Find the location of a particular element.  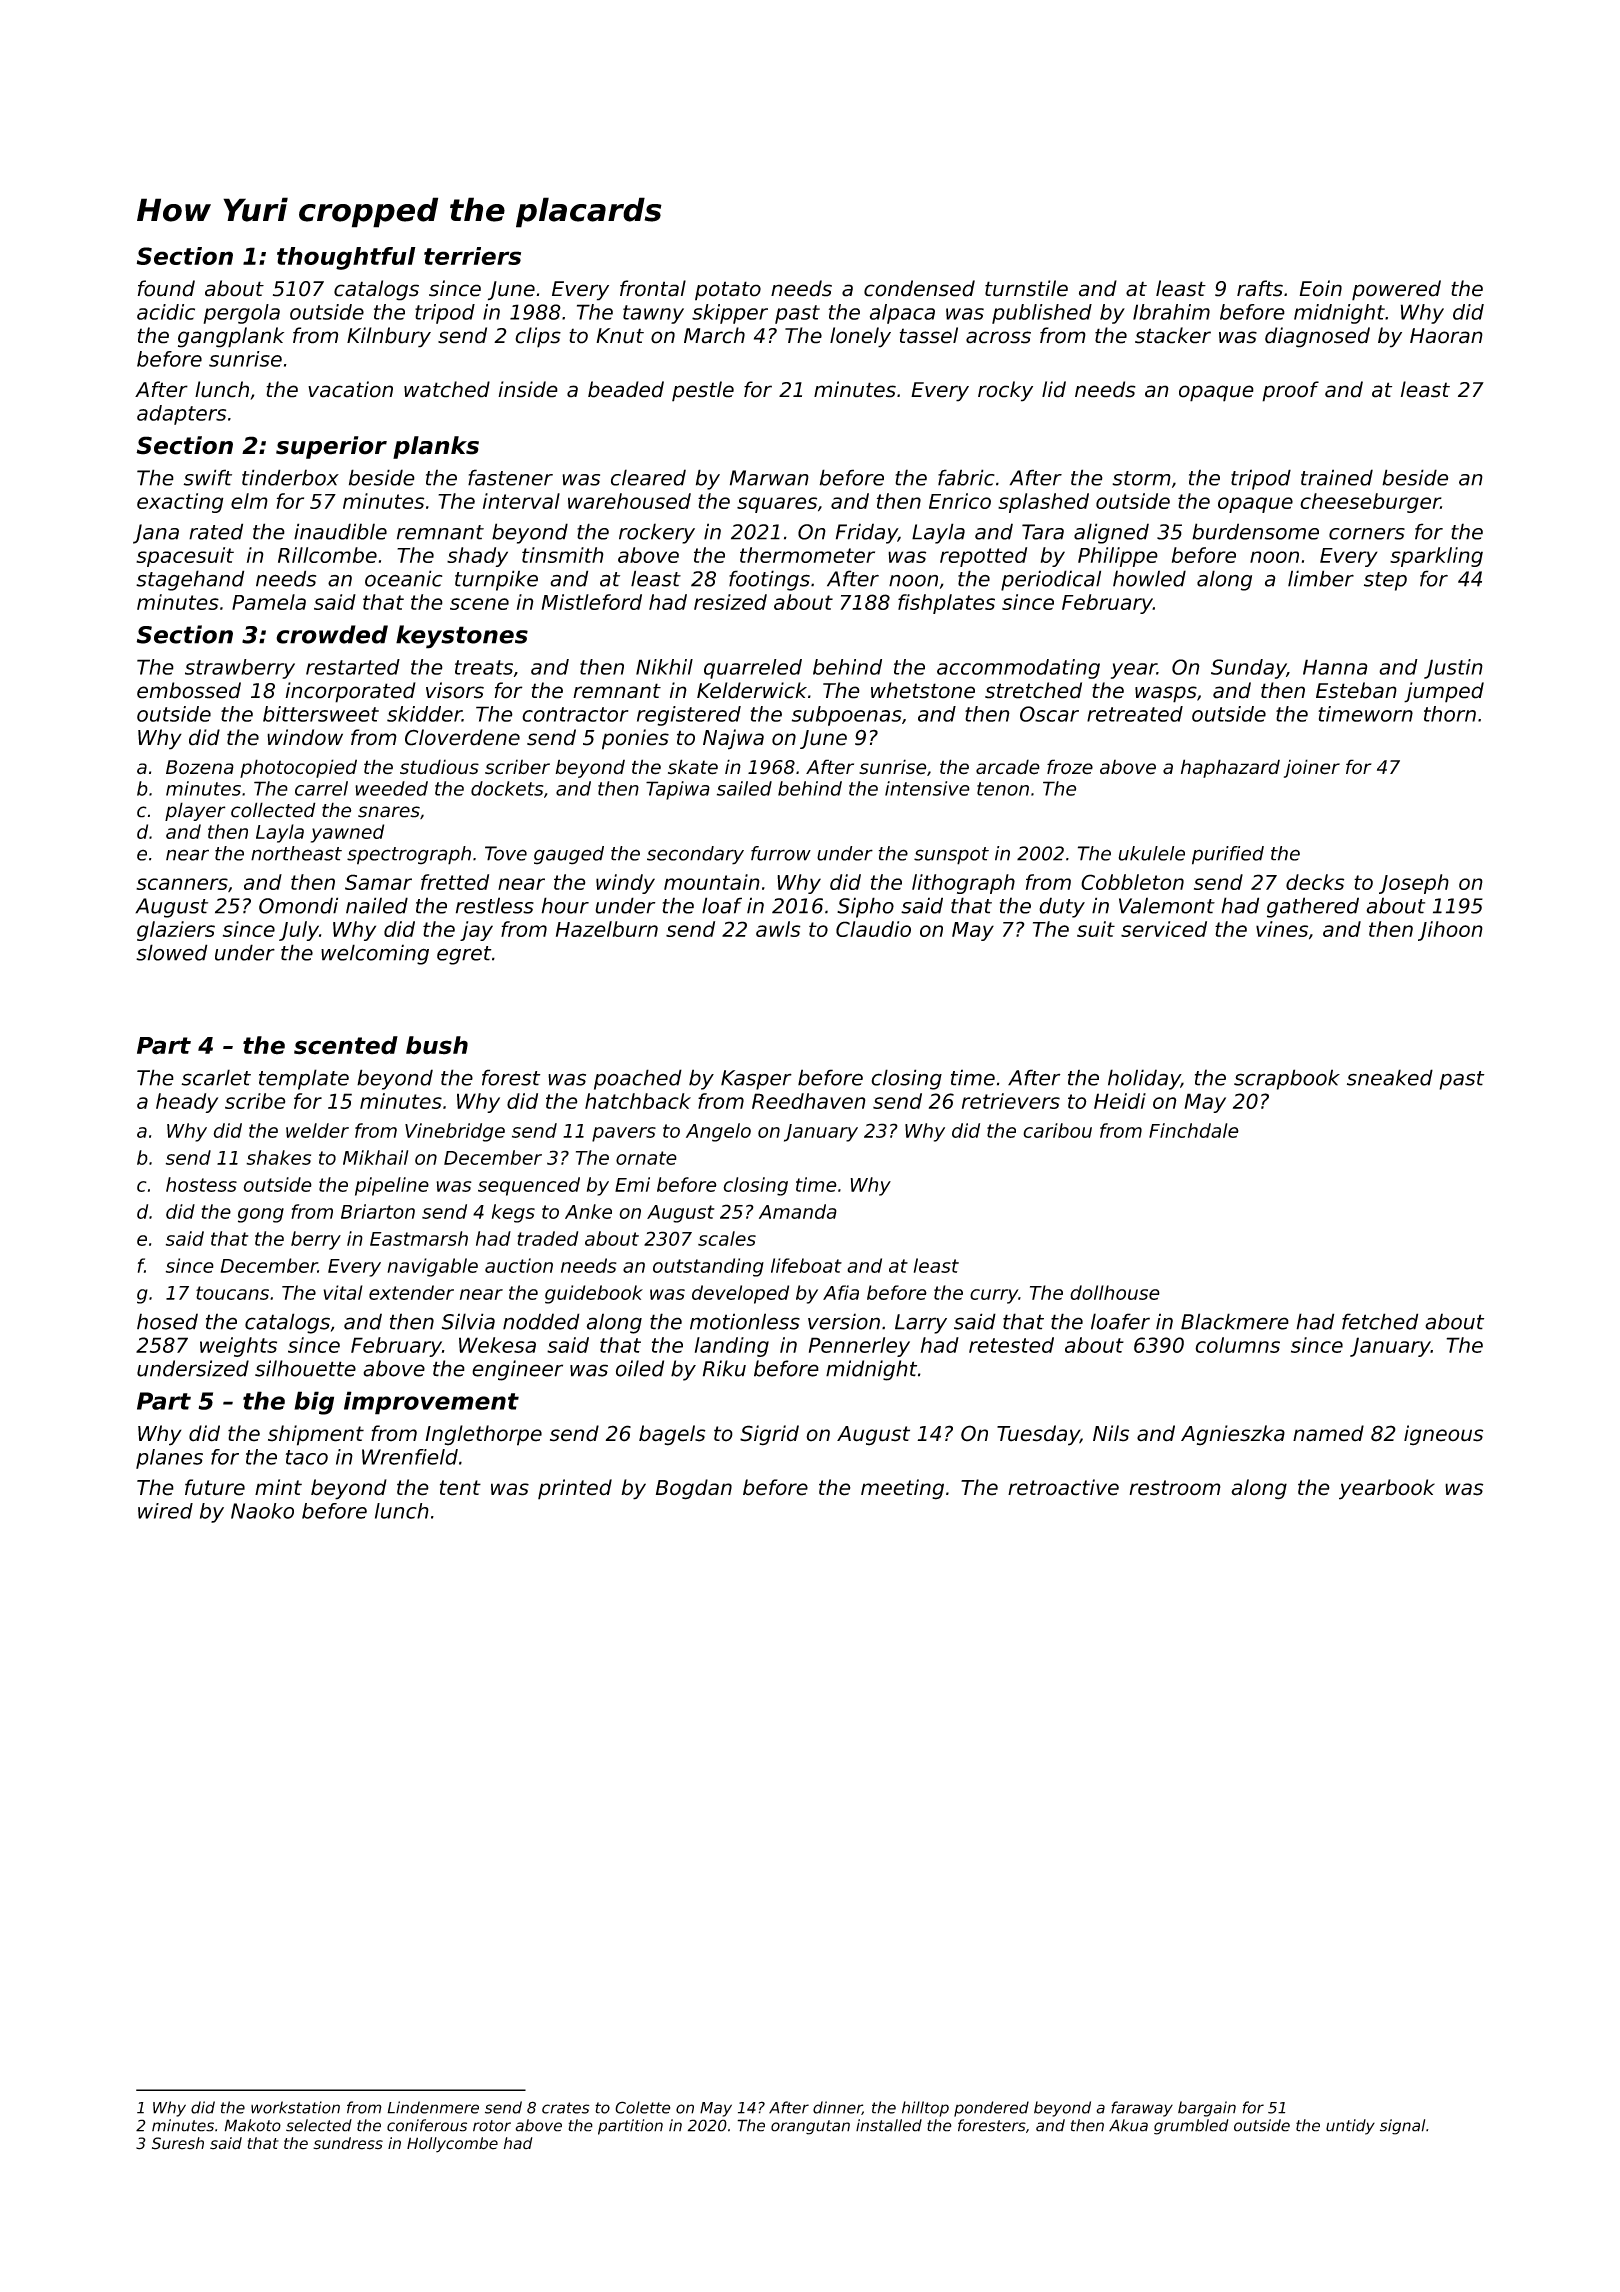

mountain is located at coordinates (712, 882).
